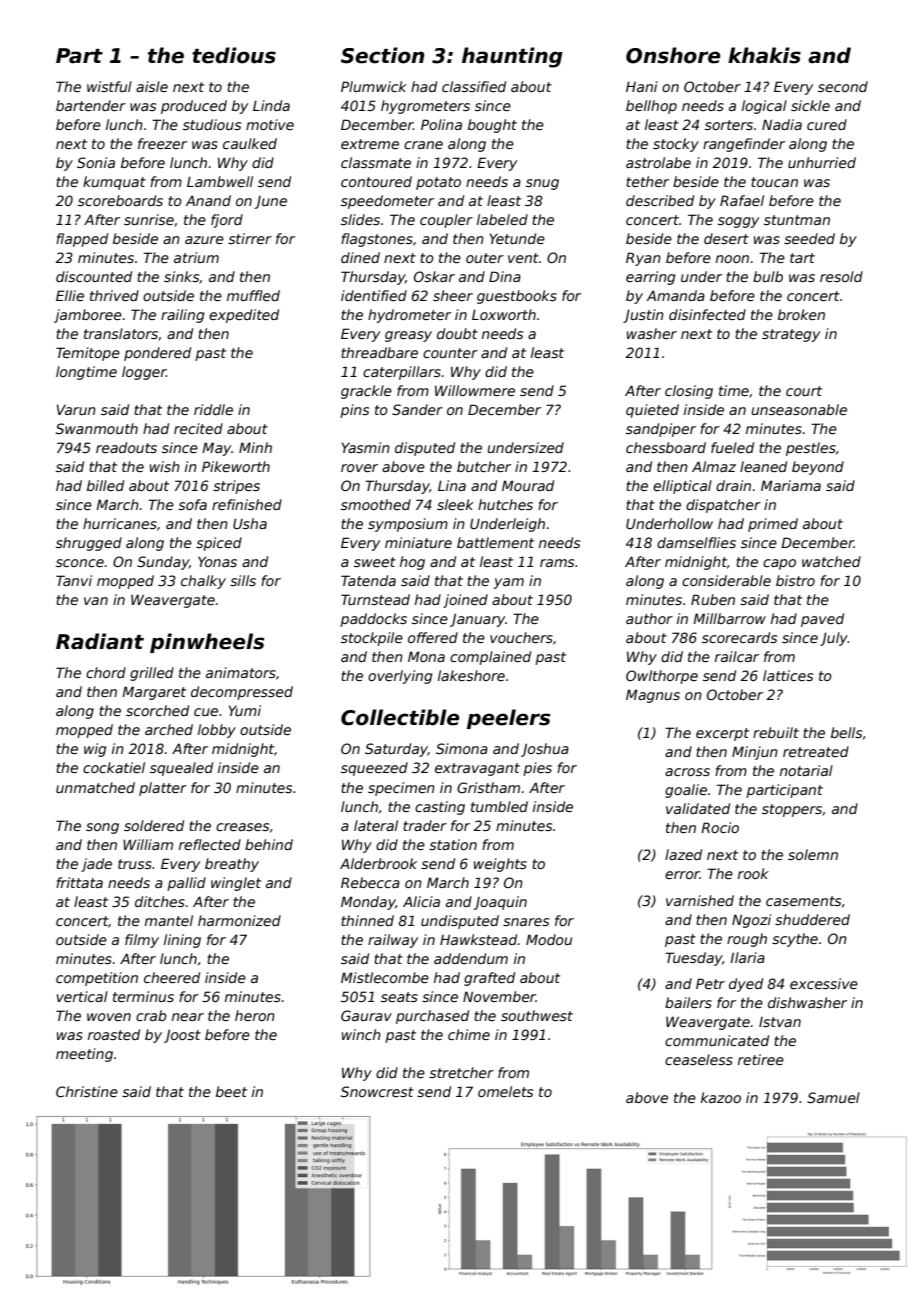 Image resolution: width=924 pixels, height=1308 pixels. I want to click on haunting, so click(512, 57).
